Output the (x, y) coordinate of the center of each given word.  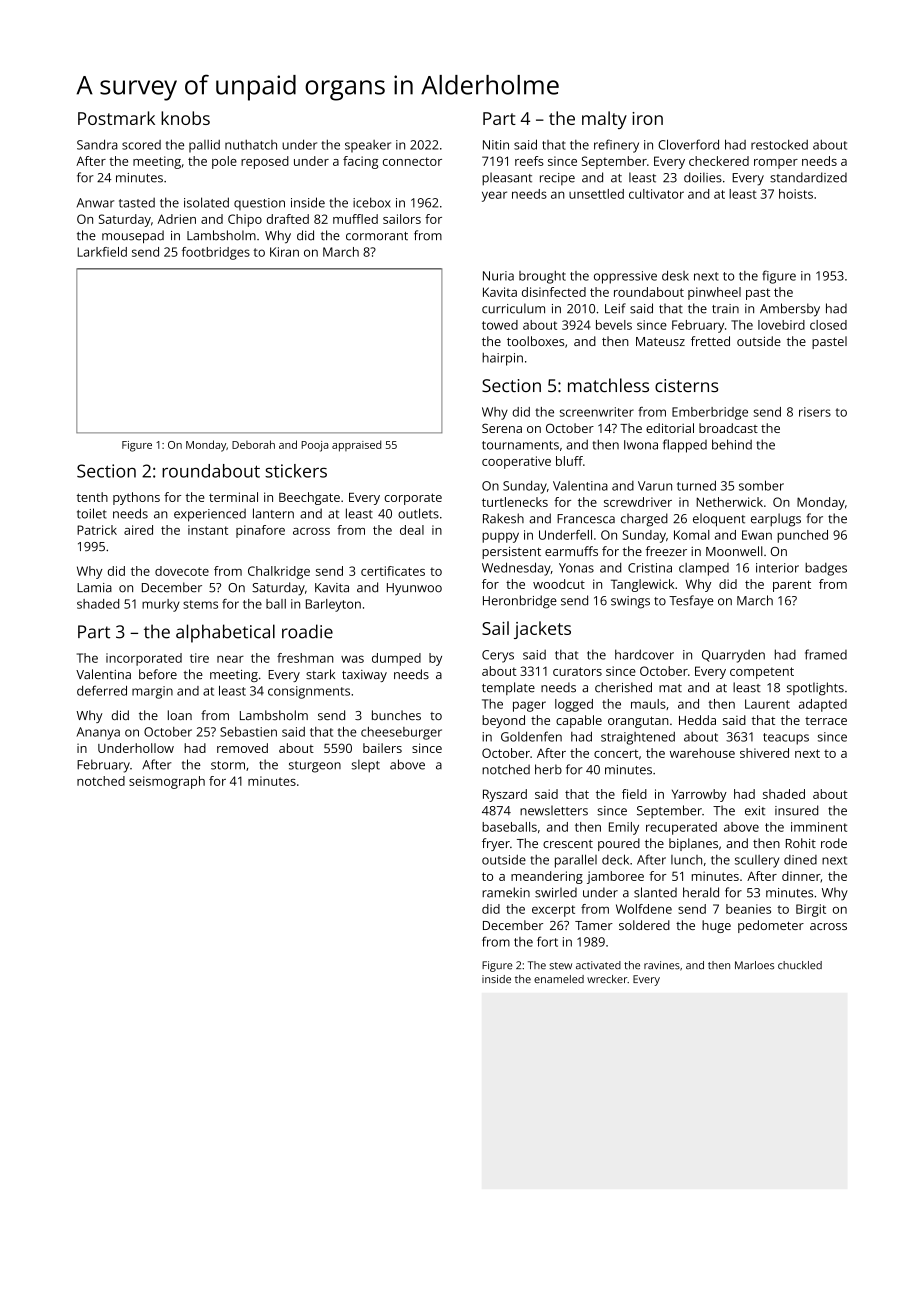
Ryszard (505, 795)
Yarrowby (699, 795)
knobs (185, 118)
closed (828, 325)
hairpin (502, 359)
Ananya (98, 733)
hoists (796, 194)
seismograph (167, 782)
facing (360, 162)
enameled (559, 979)
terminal (233, 497)
